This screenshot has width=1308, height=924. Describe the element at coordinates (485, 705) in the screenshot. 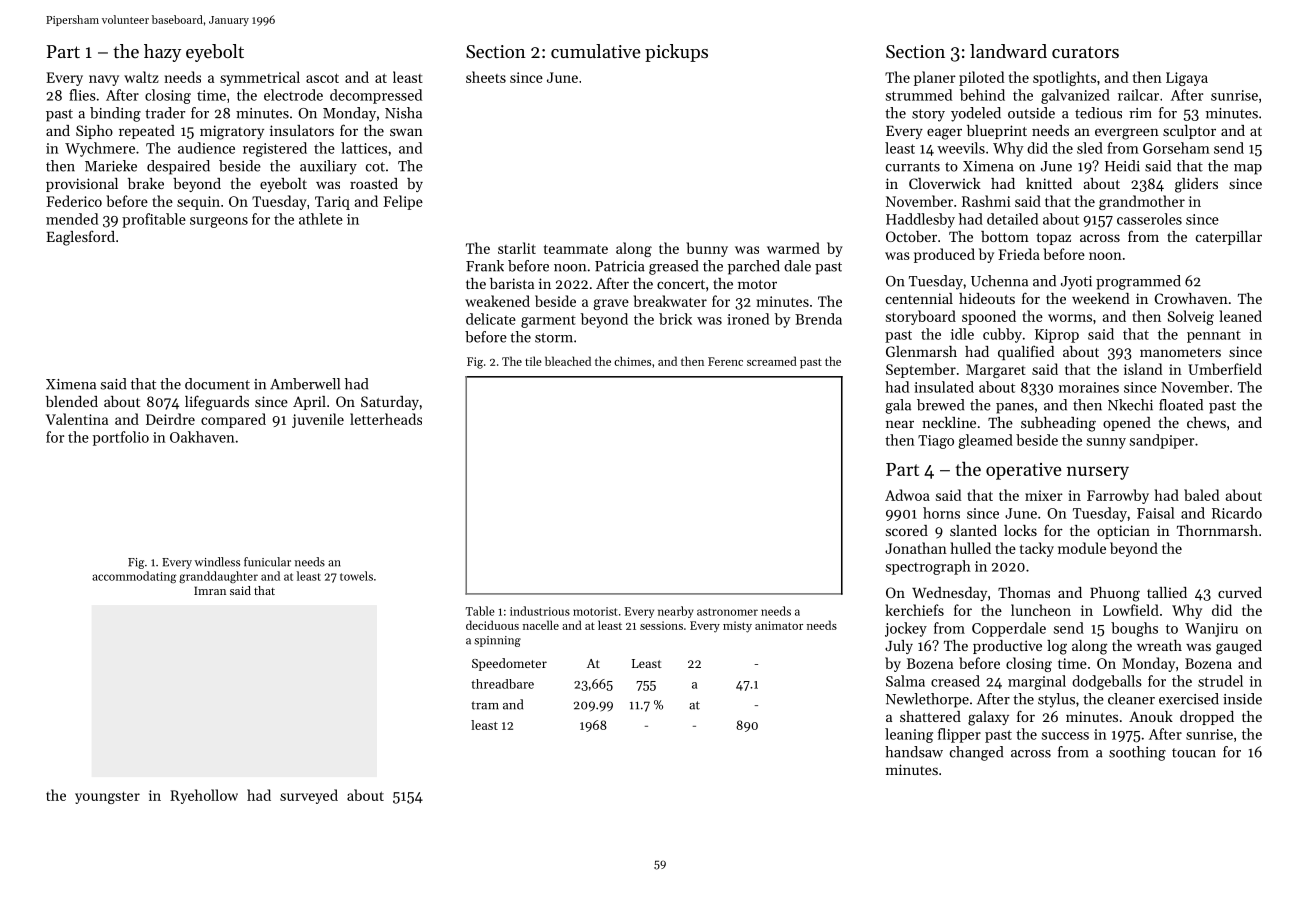

I see `tram` at that location.
